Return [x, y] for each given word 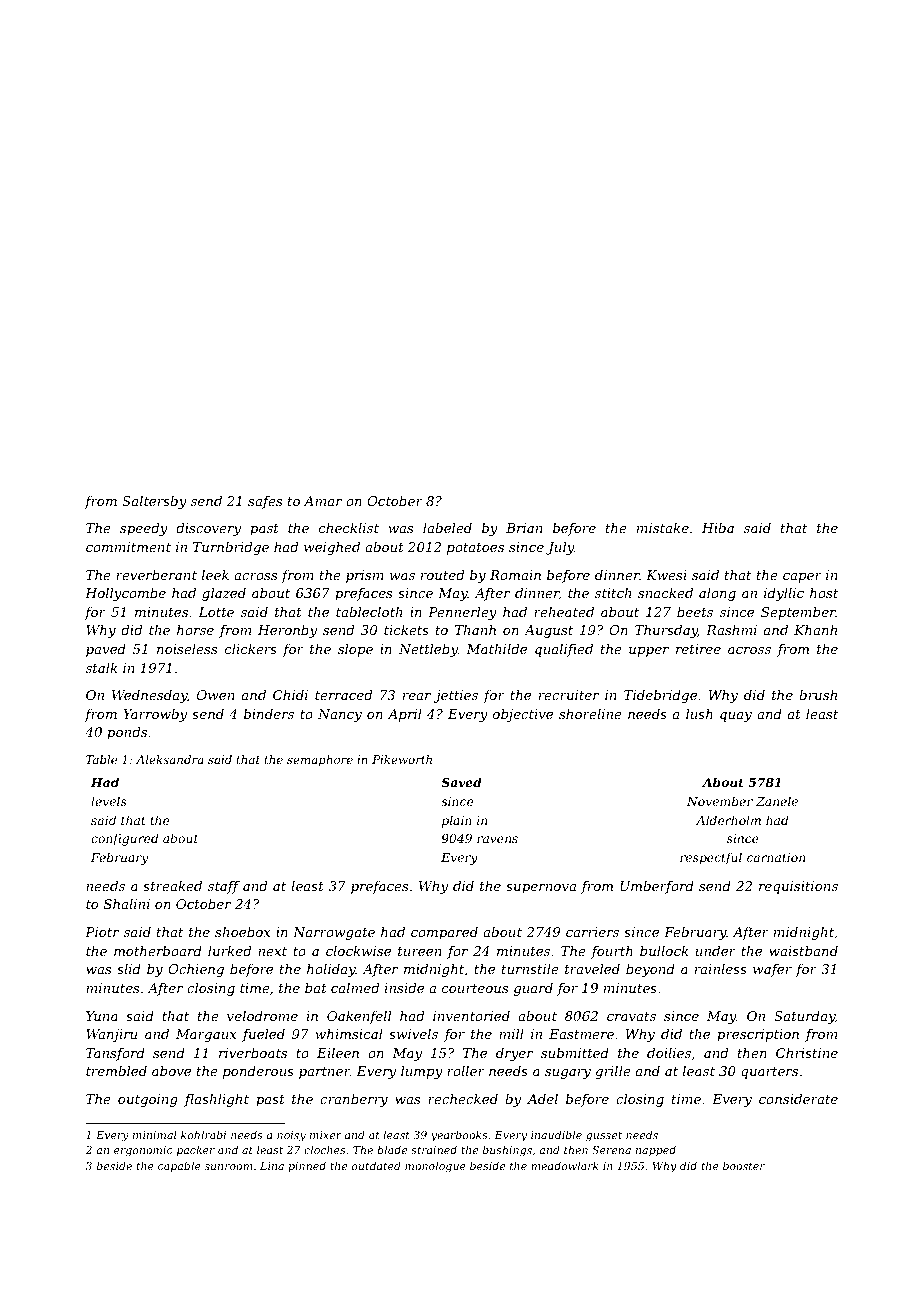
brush [818, 695]
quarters [769, 1073]
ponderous [258, 1072]
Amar [323, 501]
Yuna [102, 1016]
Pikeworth [402, 759]
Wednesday [149, 696]
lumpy [422, 1072]
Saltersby [154, 502]
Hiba [718, 528]
